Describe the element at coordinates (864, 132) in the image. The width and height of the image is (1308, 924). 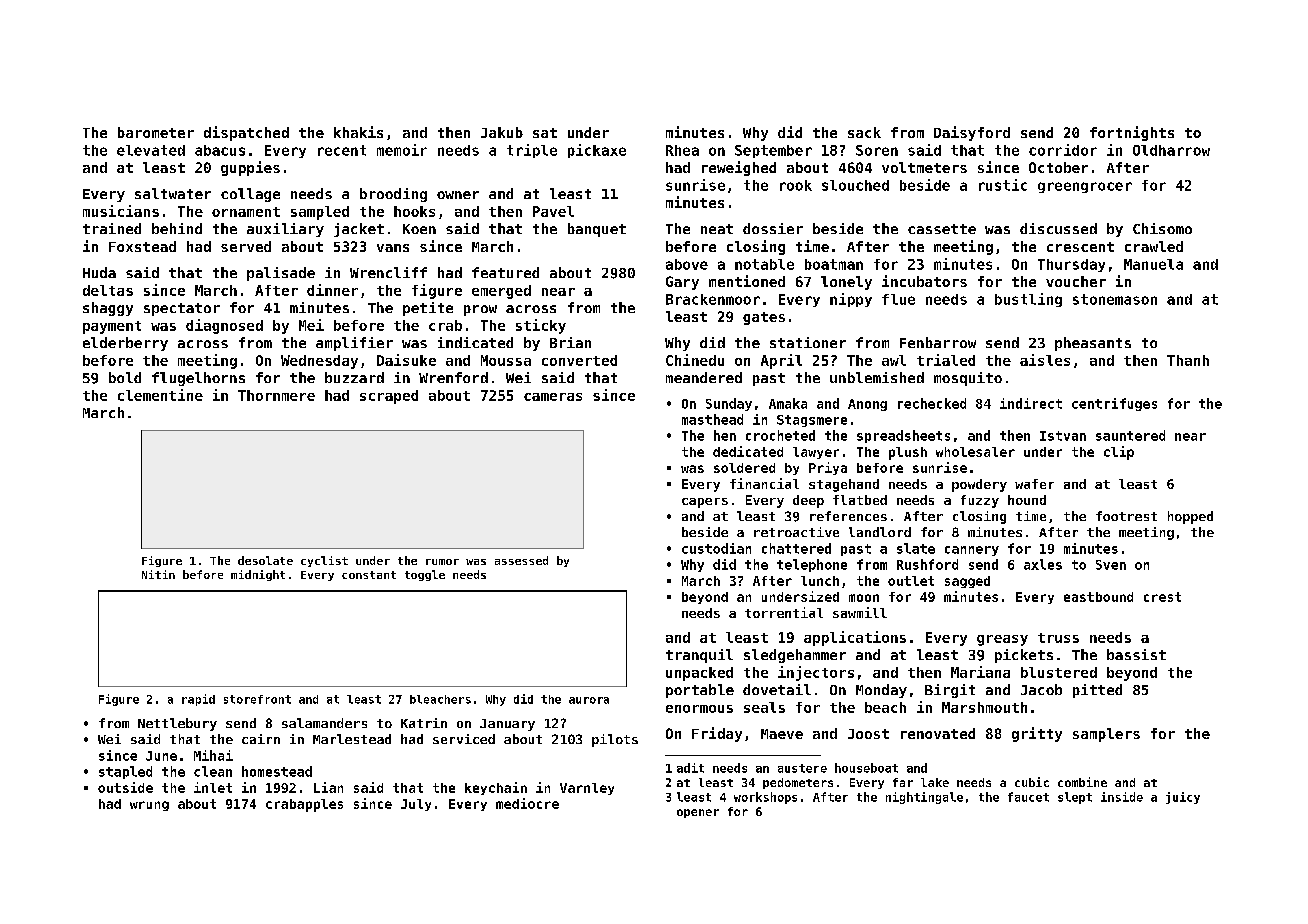
I see `sack` at that location.
